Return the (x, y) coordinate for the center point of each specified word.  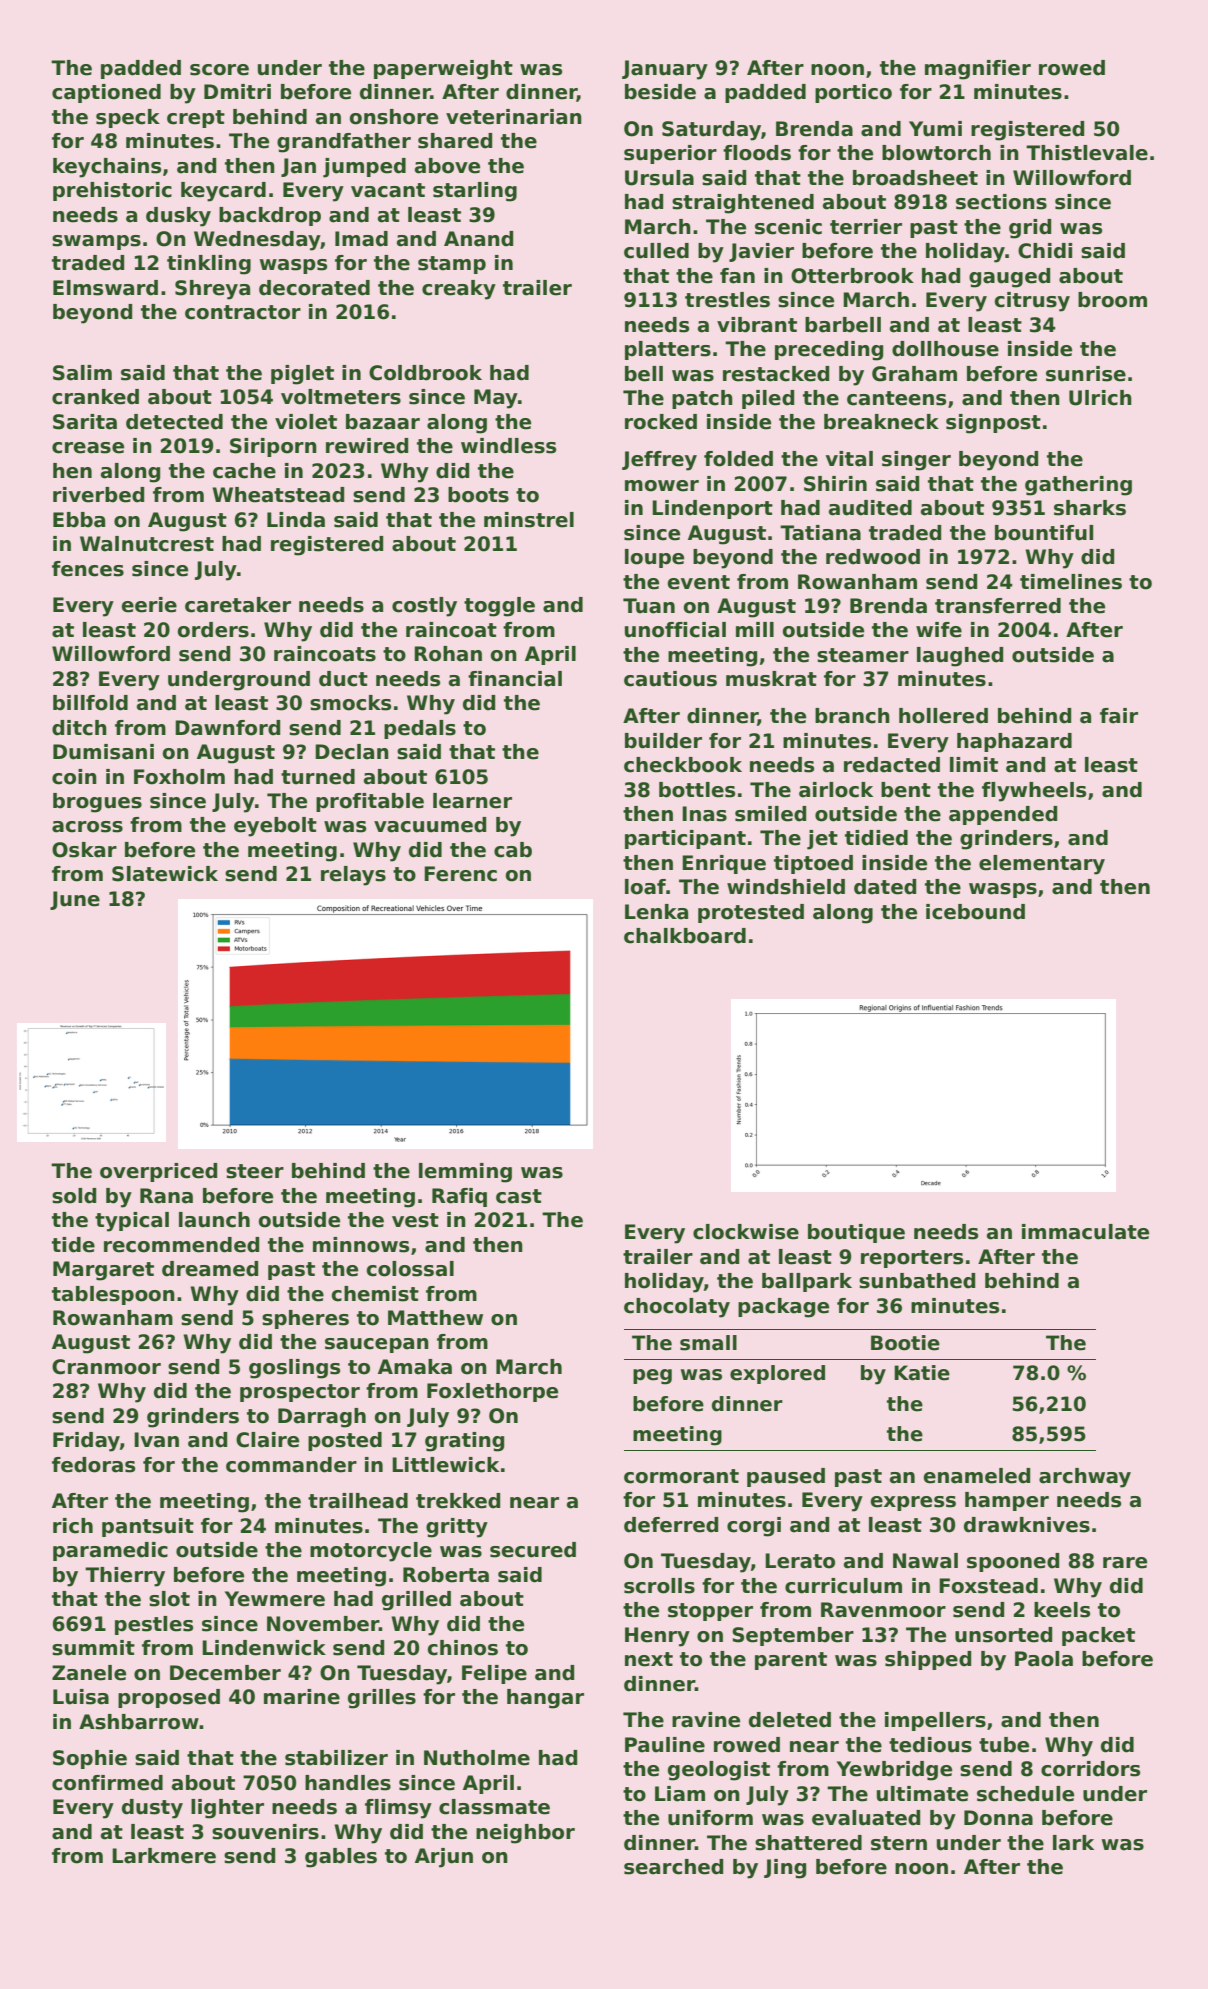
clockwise (746, 1232)
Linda (296, 520)
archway (1085, 1478)
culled (656, 251)
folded (738, 459)
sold (74, 1196)
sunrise (1086, 374)
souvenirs (265, 1832)
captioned (106, 93)
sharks (1090, 508)
